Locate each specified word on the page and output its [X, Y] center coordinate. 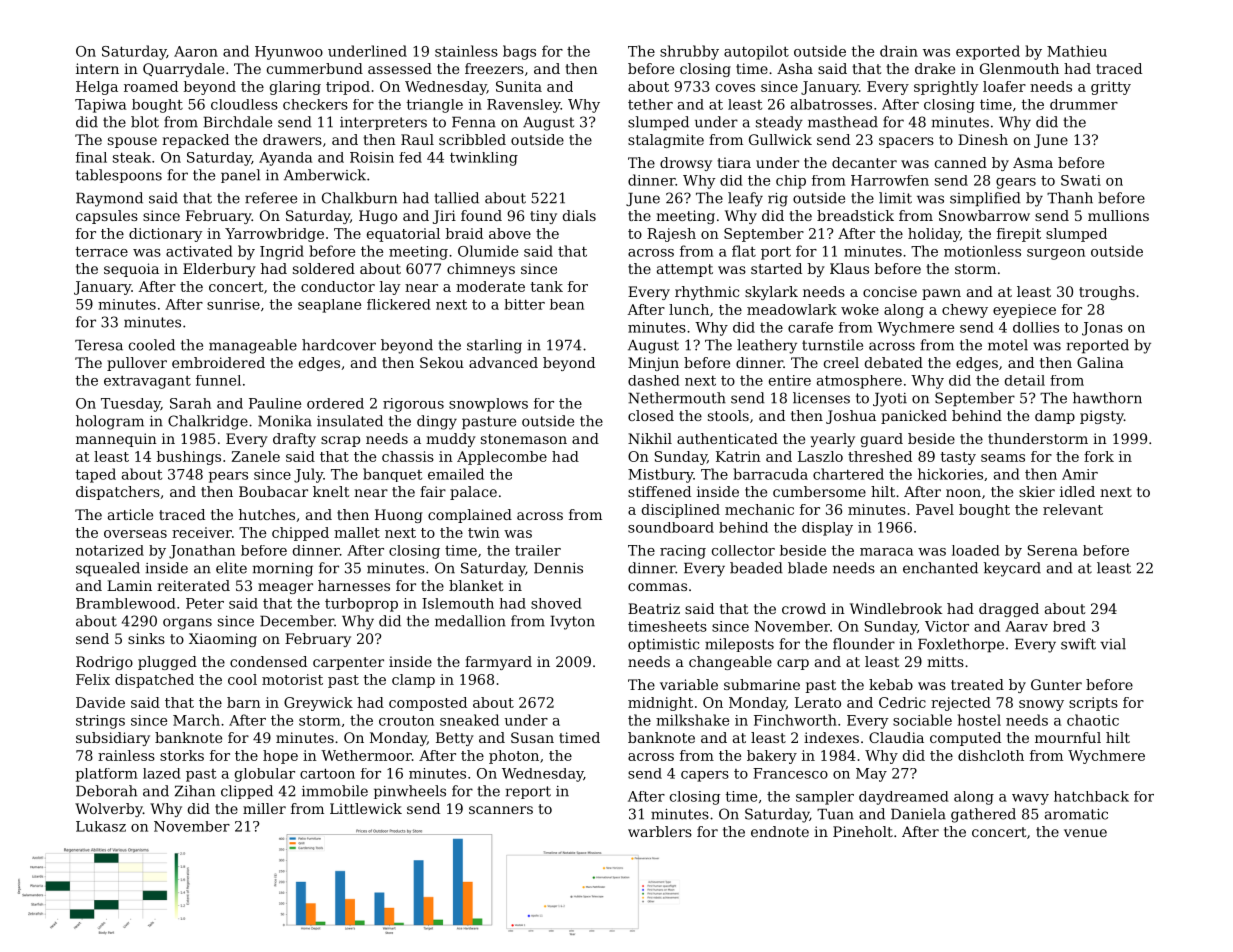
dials [579, 215]
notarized [110, 550]
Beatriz [654, 608]
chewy [965, 311]
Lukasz [101, 826]
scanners [501, 810]
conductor [338, 286]
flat [744, 251]
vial [1113, 644]
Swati [1081, 180]
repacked [195, 141]
